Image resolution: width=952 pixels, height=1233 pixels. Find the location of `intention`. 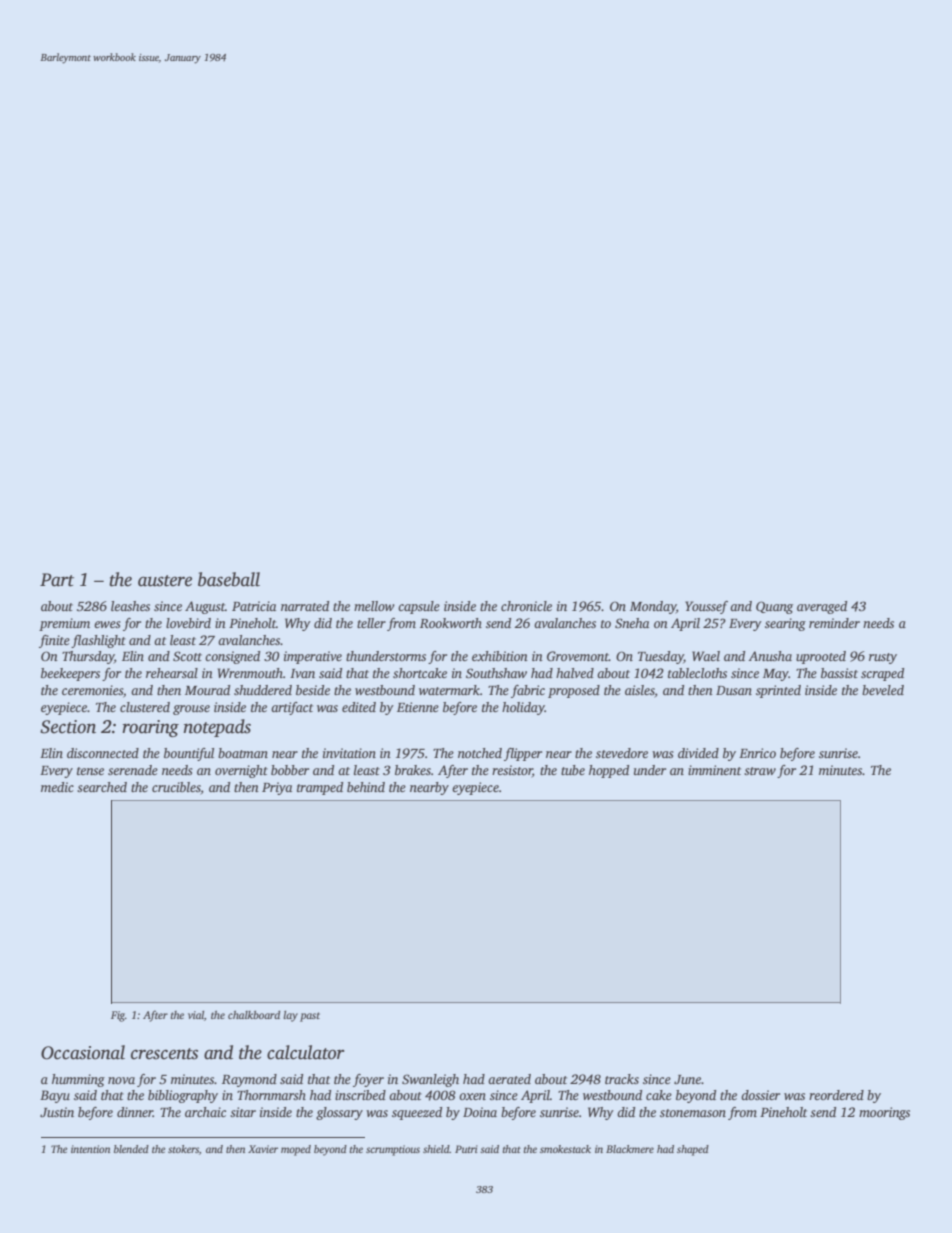

intention is located at coordinates (90, 1149).
